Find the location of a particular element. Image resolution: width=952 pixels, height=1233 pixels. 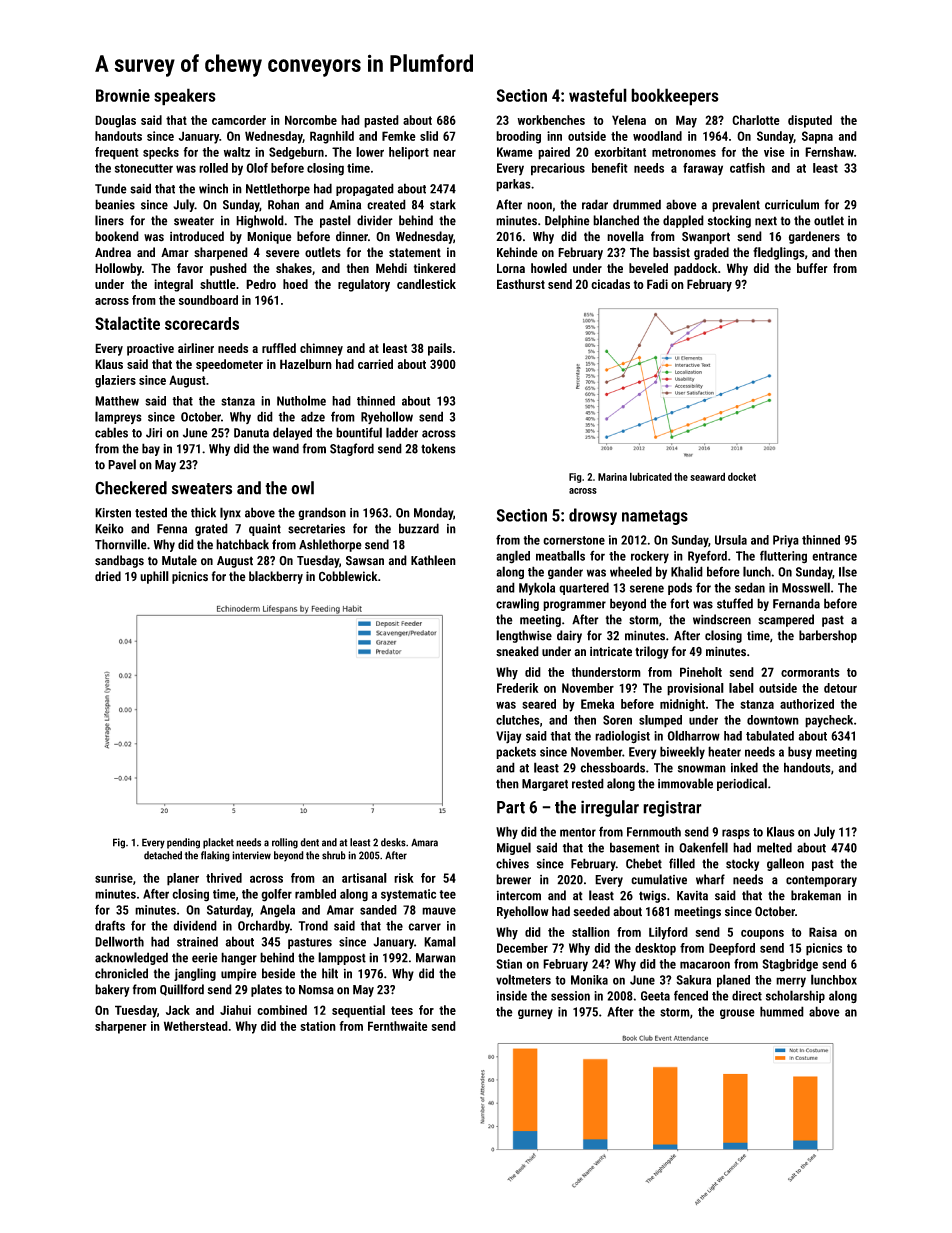

Ryeford is located at coordinates (707, 557).
